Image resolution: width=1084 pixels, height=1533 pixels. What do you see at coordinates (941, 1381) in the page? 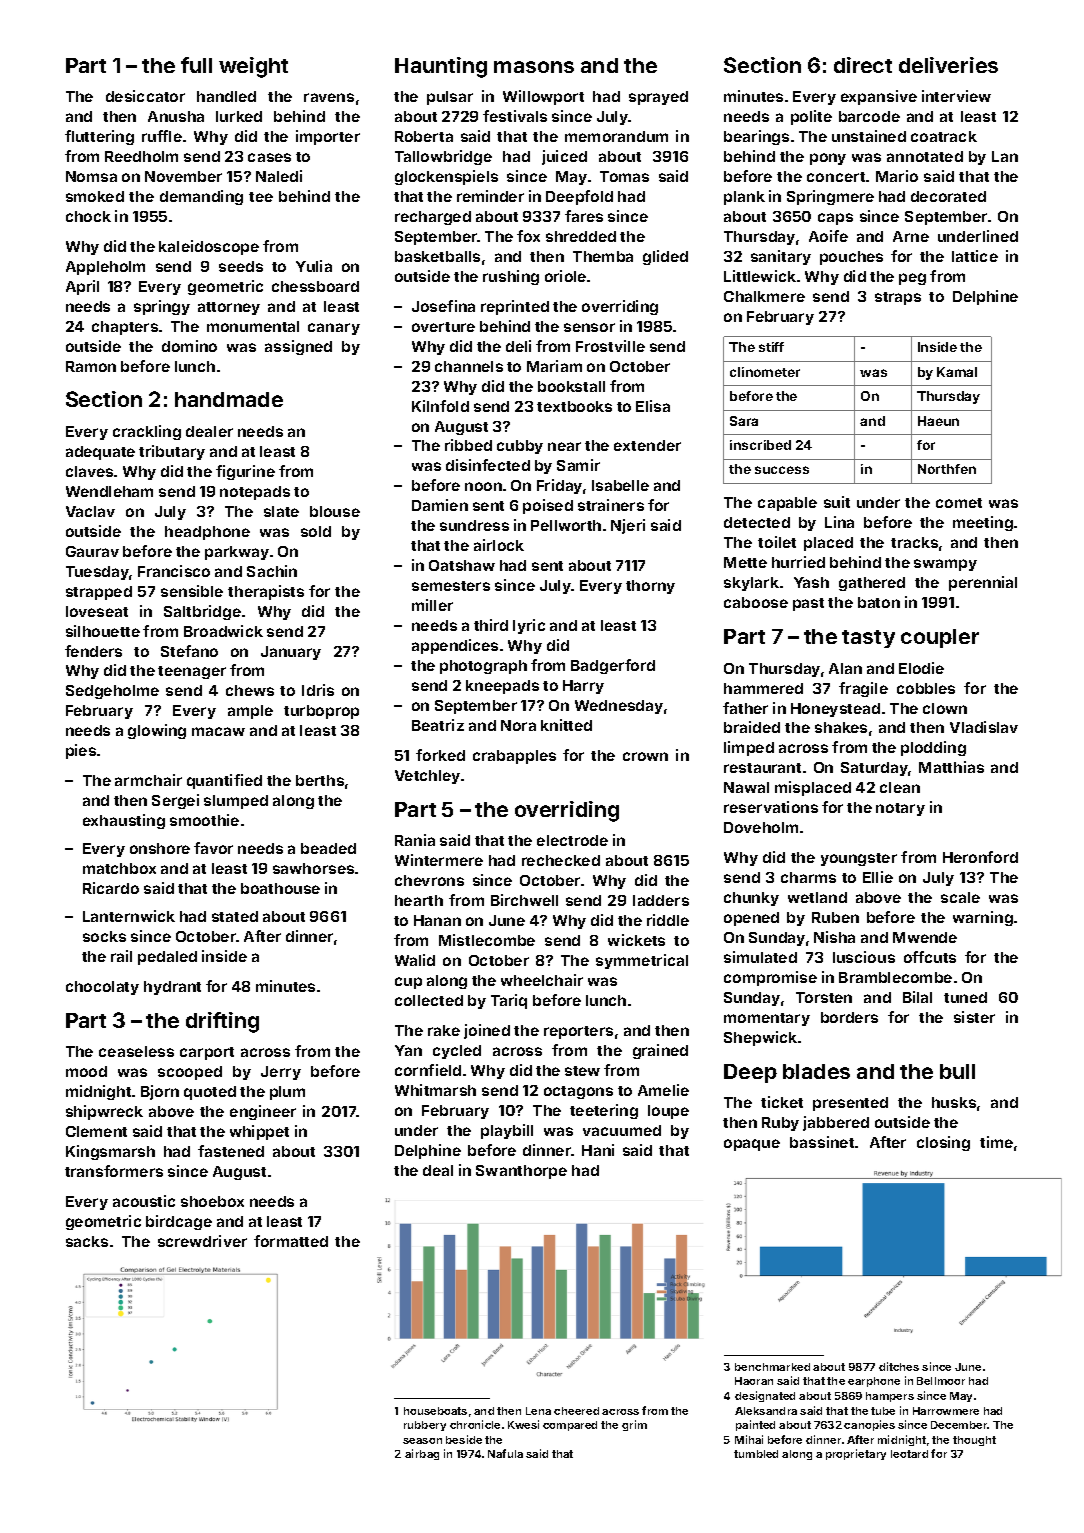
I see `Bellmoor` at bounding box center [941, 1381].
